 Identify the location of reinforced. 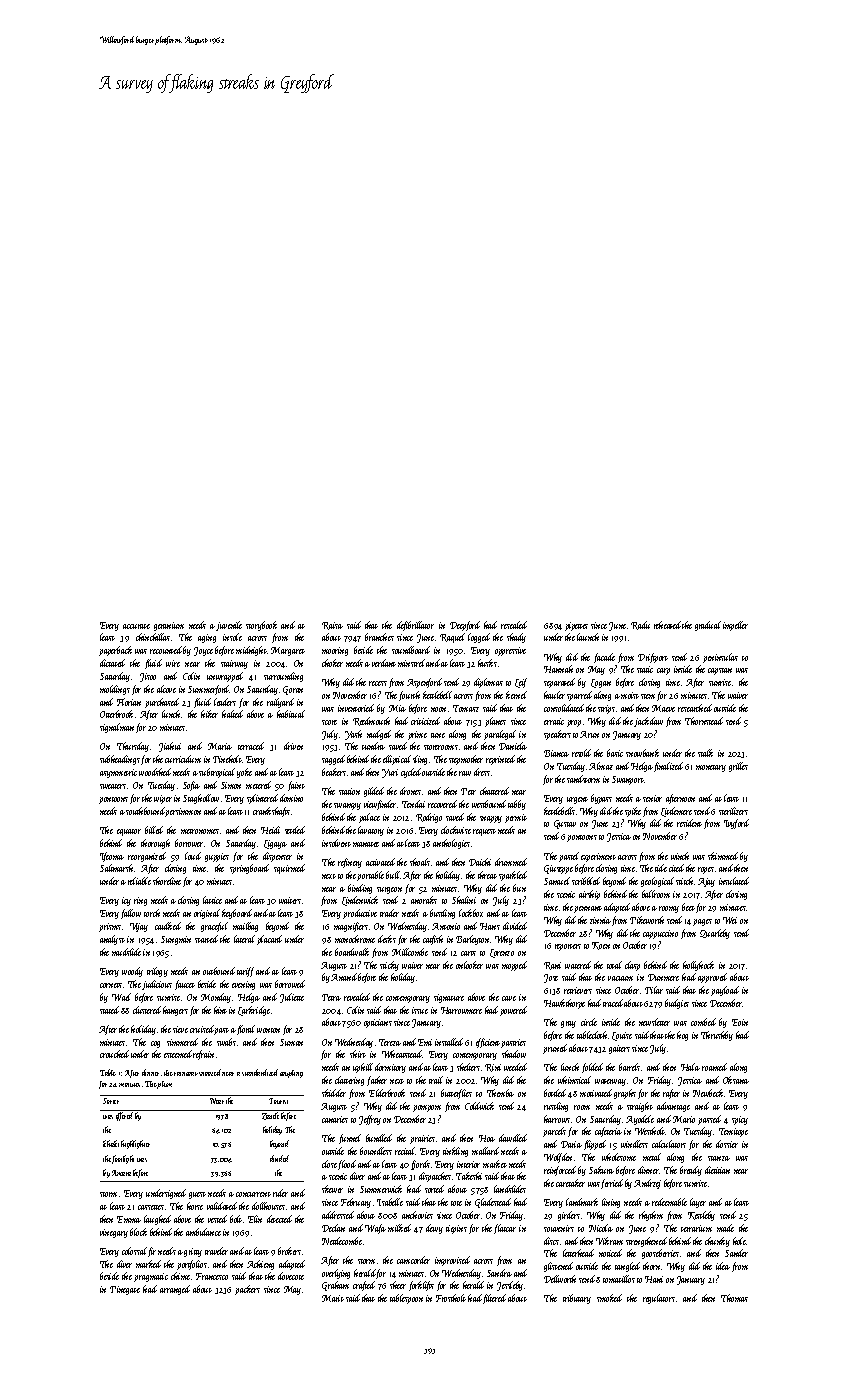
(560, 1171).
